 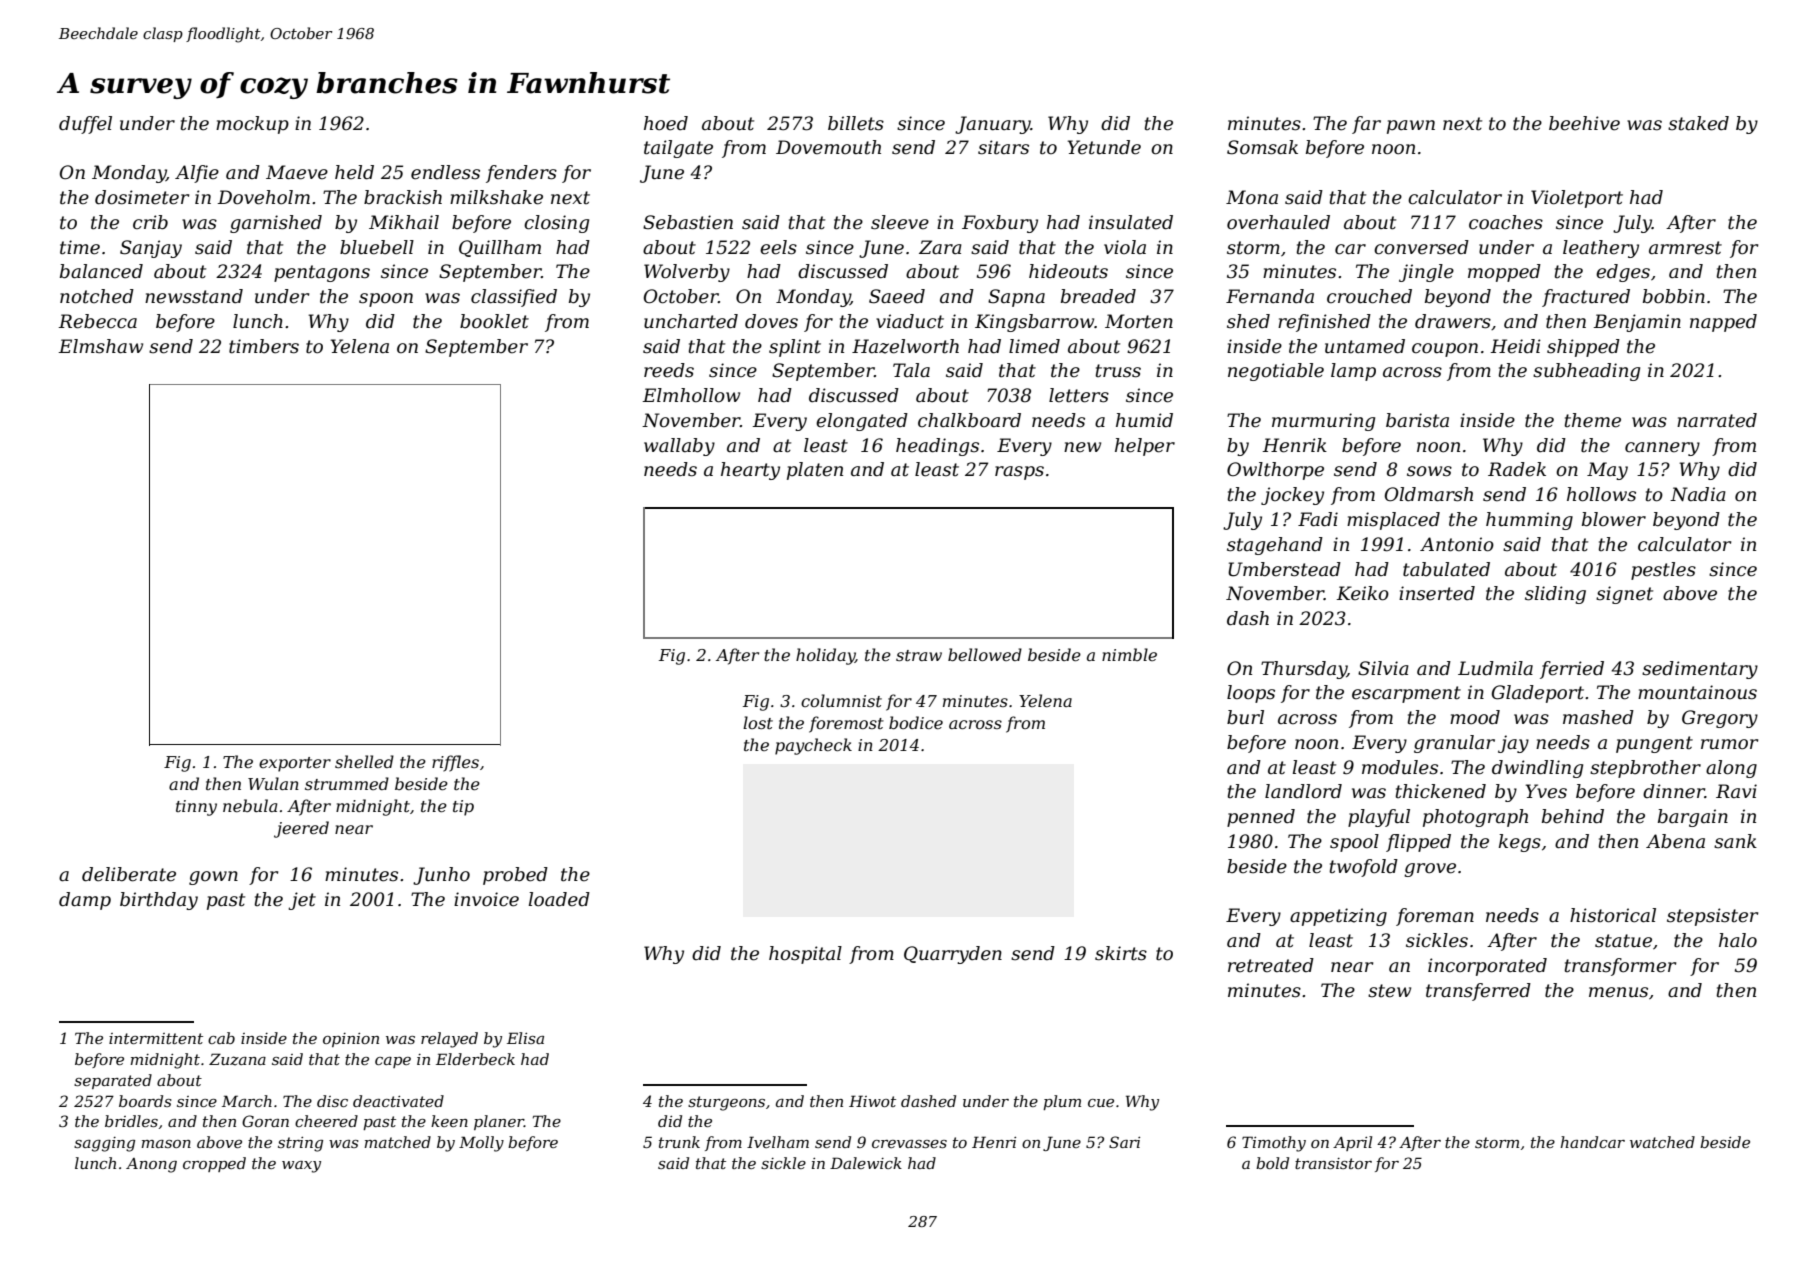 I want to click on January, so click(x=993, y=125).
